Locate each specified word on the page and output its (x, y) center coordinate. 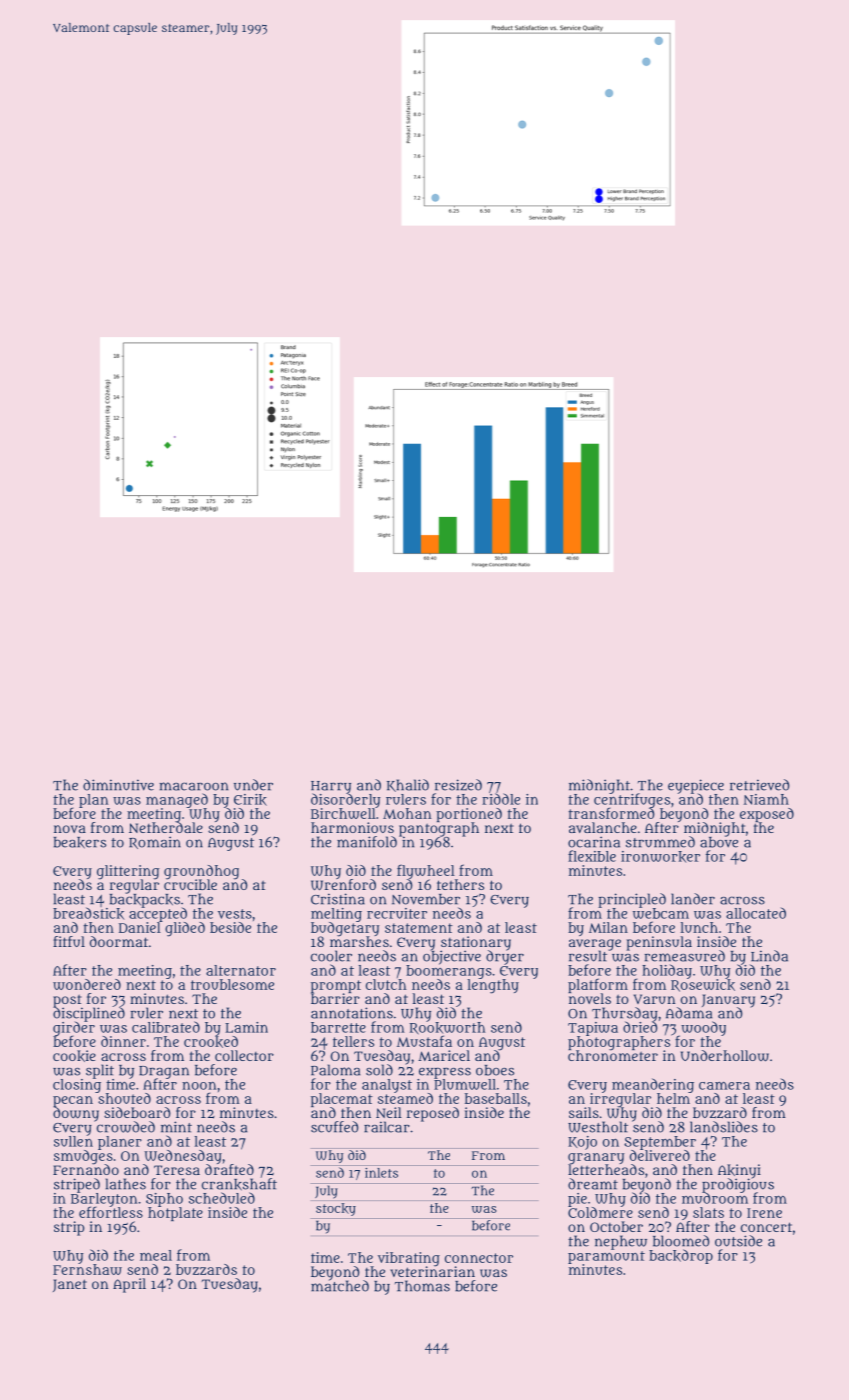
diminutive (118, 785)
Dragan (164, 1072)
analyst (387, 1086)
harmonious (352, 827)
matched (340, 1286)
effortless (111, 1212)
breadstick (88, 913)
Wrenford (343, 885)
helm (673, 1098)
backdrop (681, 1256)
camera (724, 1085)
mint (176, 1126)
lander (693, 899)
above (719, 842)
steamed (405, 1098)
